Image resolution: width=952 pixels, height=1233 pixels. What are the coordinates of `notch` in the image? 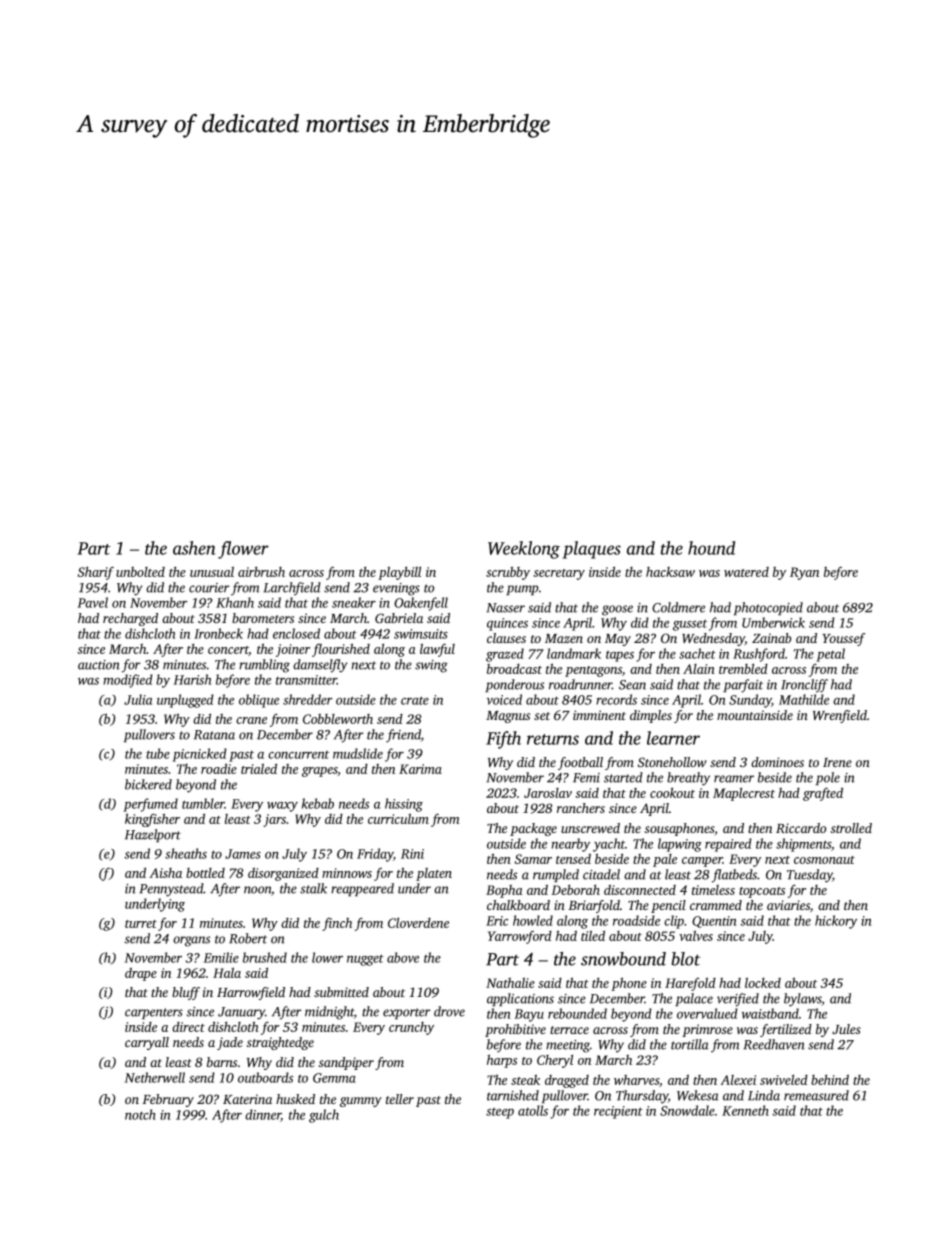 It's located at (140, 1114).
